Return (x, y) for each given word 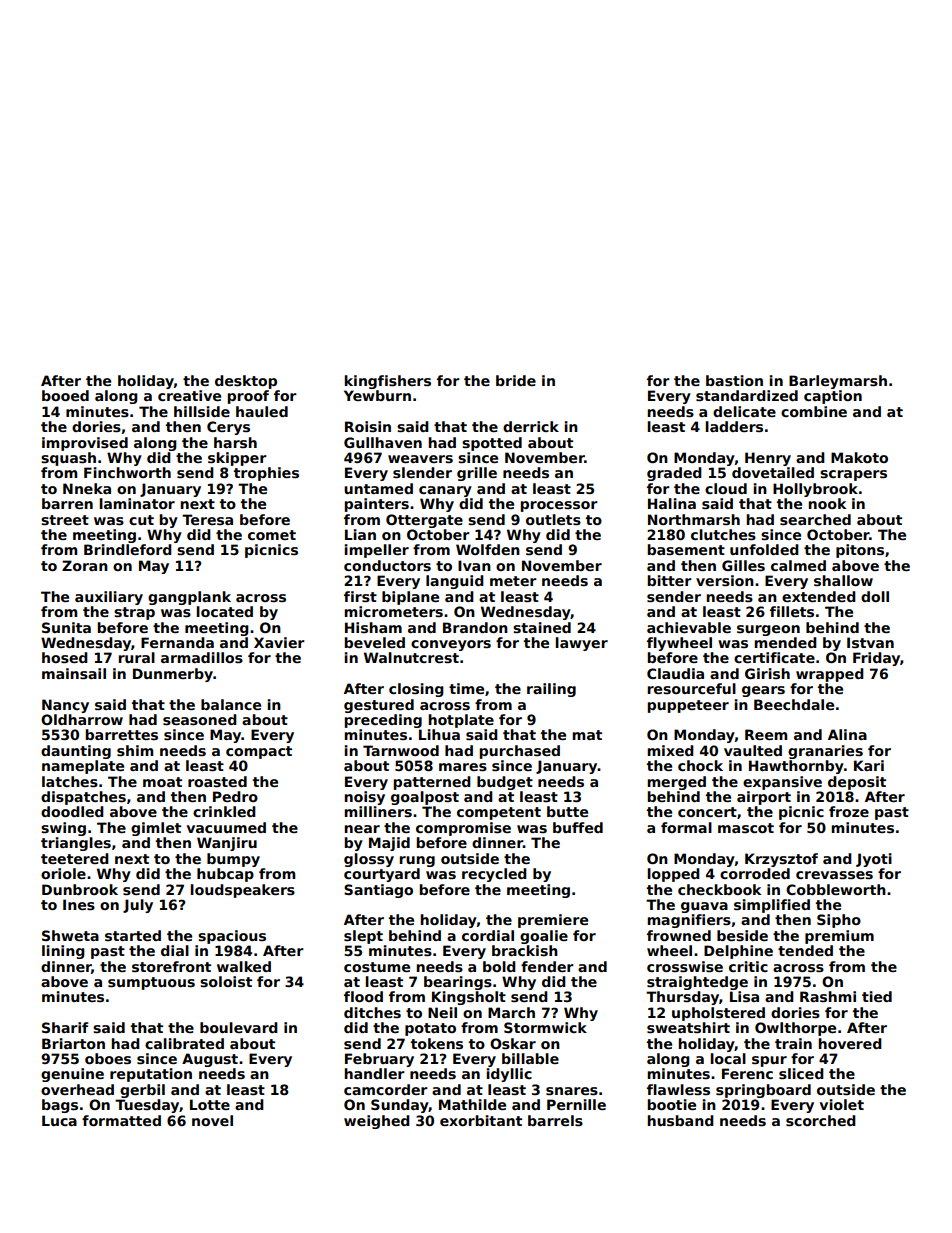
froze (849, 811)
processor (559, 506)
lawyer (581, 644)
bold (499, 966)
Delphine (738, 952)
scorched (821, 1120)
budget (505, 783)
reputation (151, 1075)
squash (68, 459)
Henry (768, 459)
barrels (555, 1120)
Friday (876, 659)
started (133, 935)
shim (135, 750)
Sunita (66, 627)
